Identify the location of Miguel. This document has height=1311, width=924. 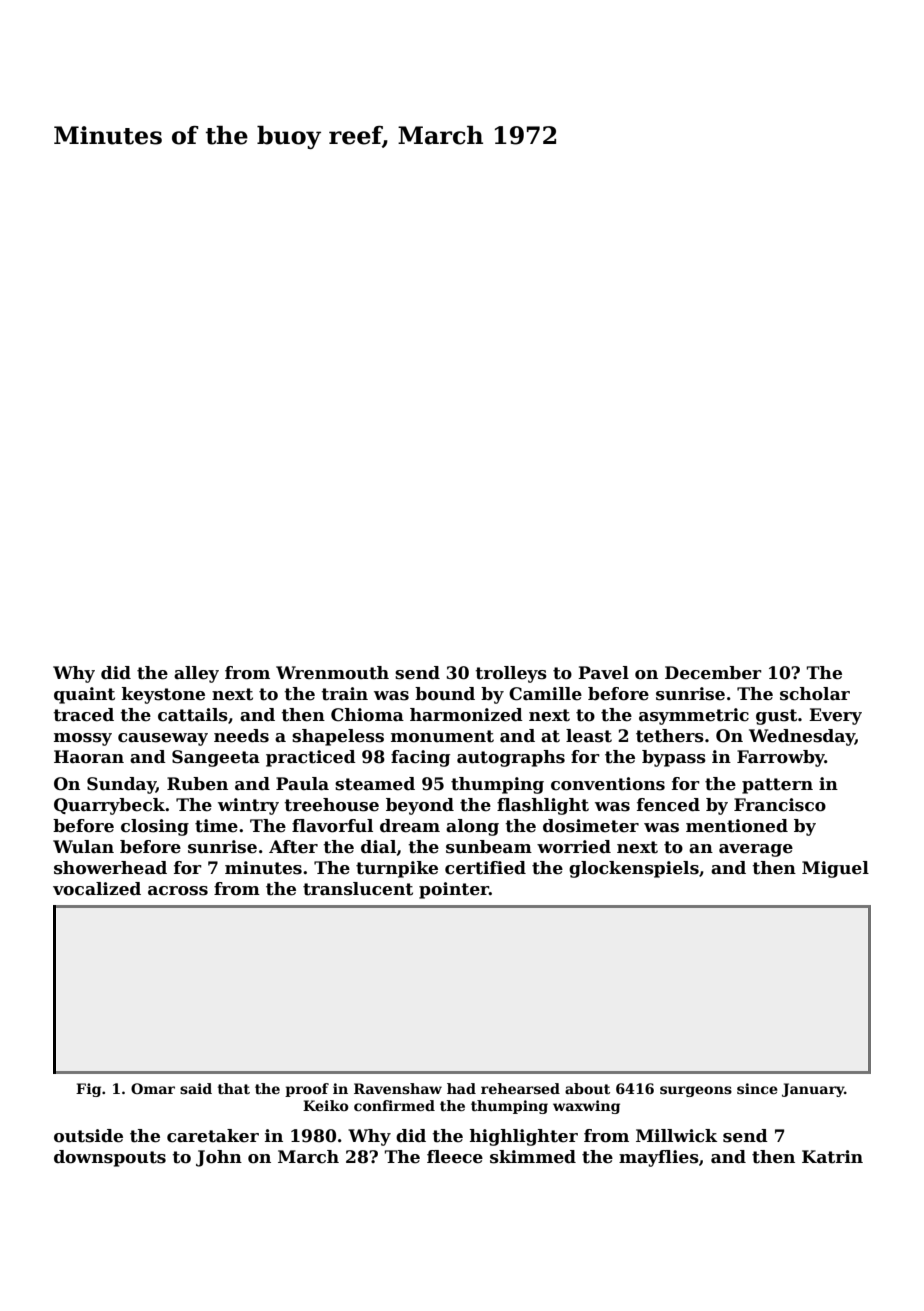
(835, 869).
